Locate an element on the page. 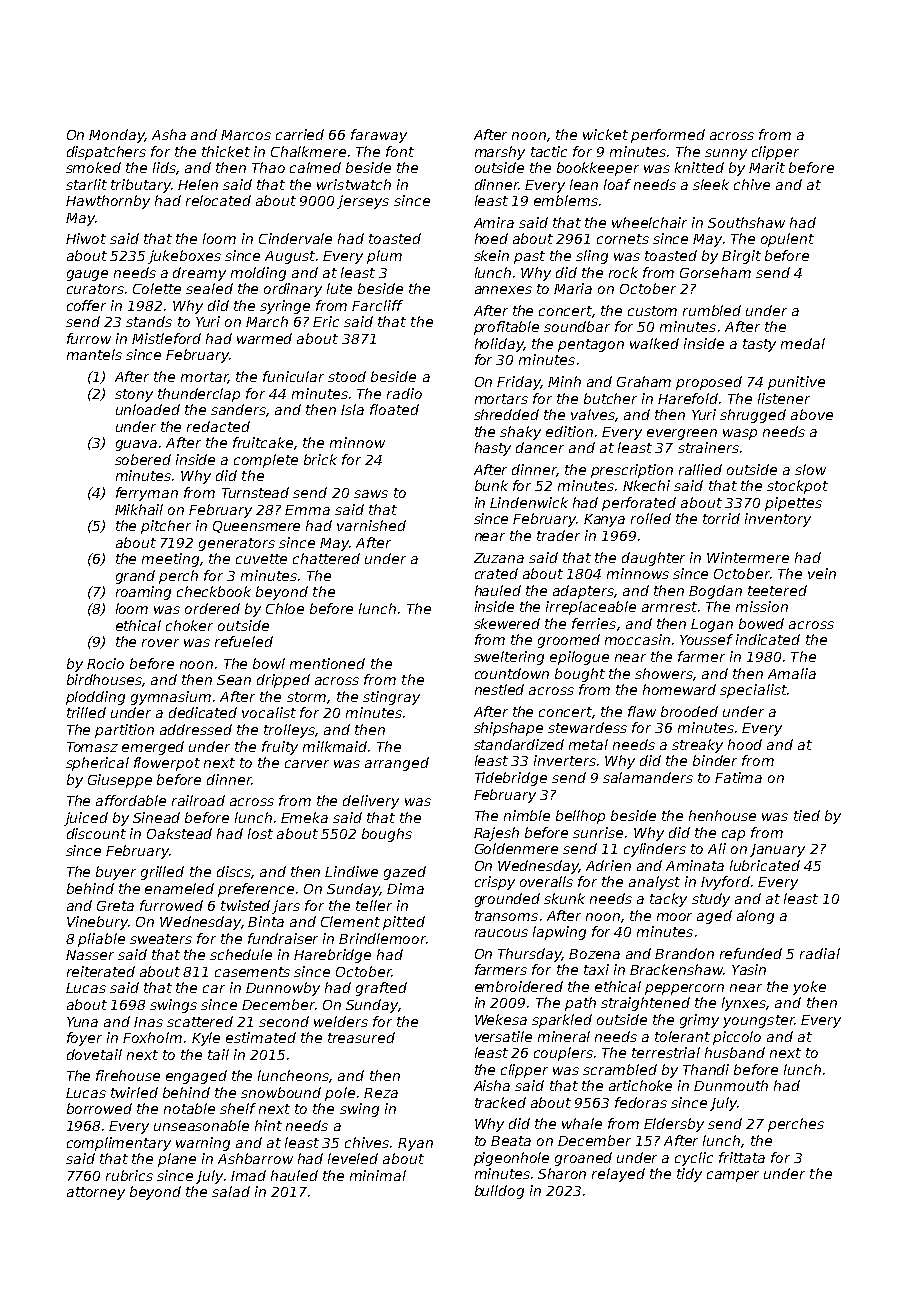 This document has width=908, height=1316. camper is located at coordinates (733, 1176).
